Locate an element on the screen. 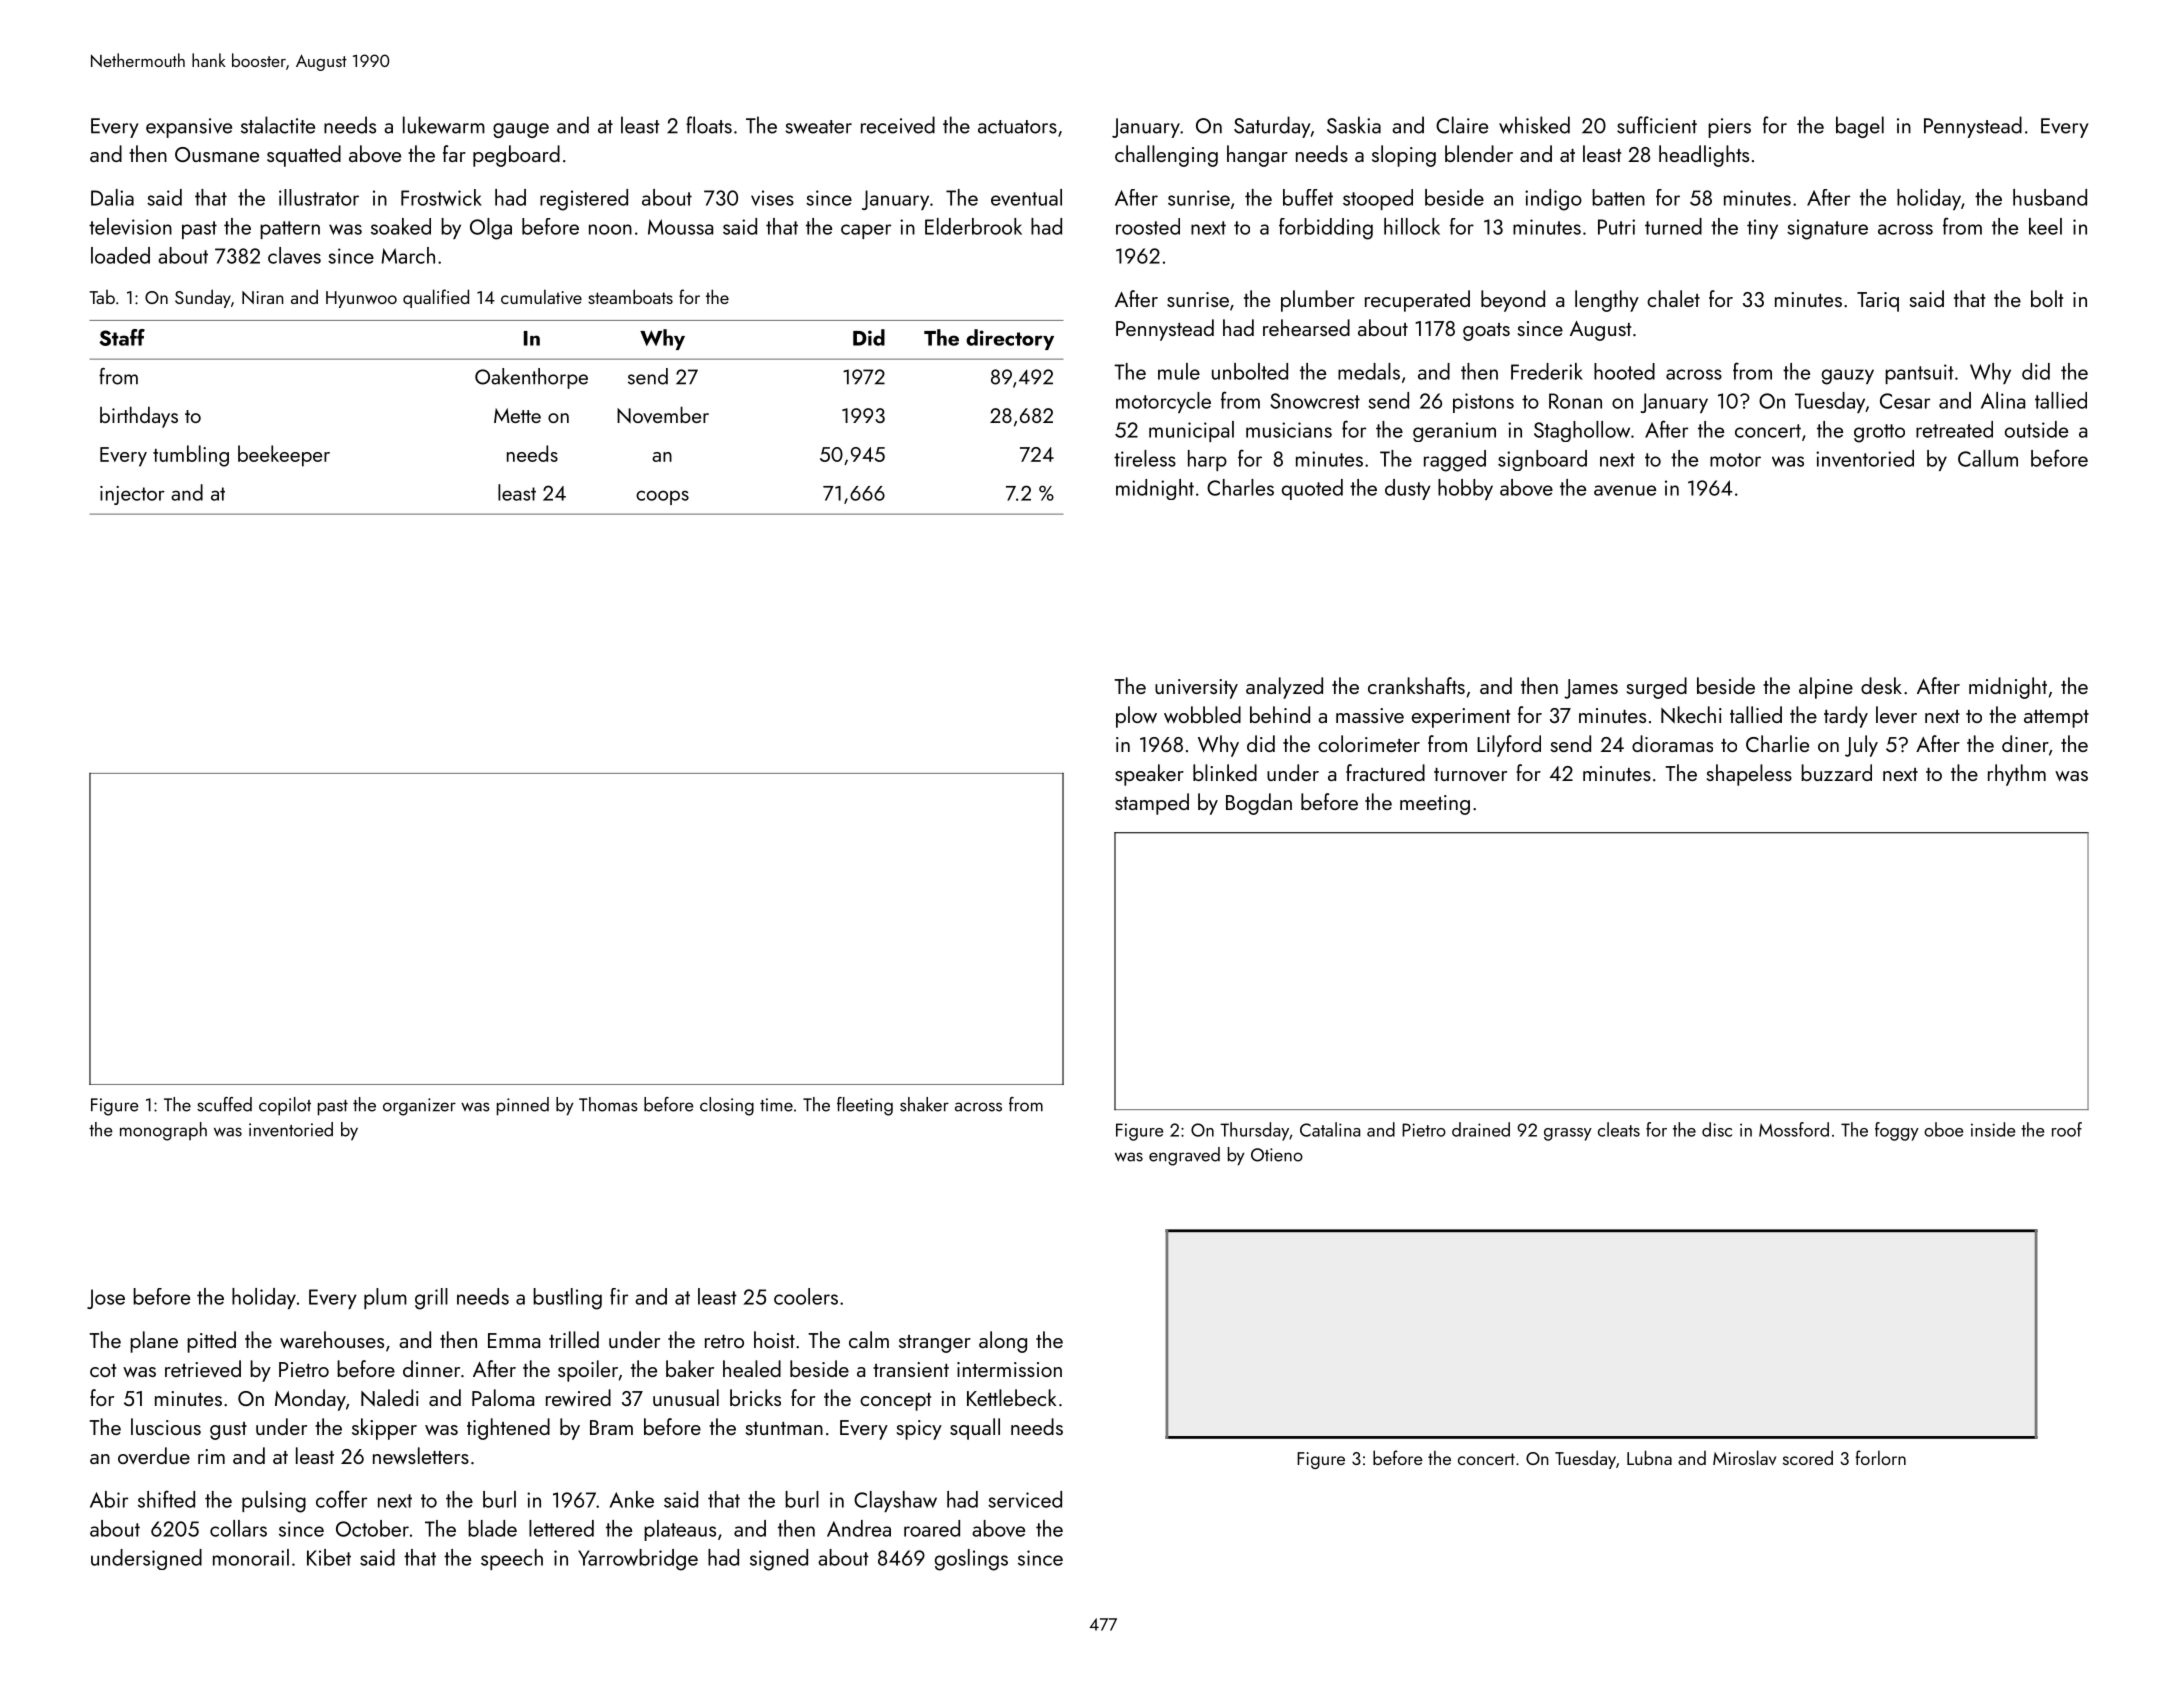  Mette is located at coordinates (517, 415).
